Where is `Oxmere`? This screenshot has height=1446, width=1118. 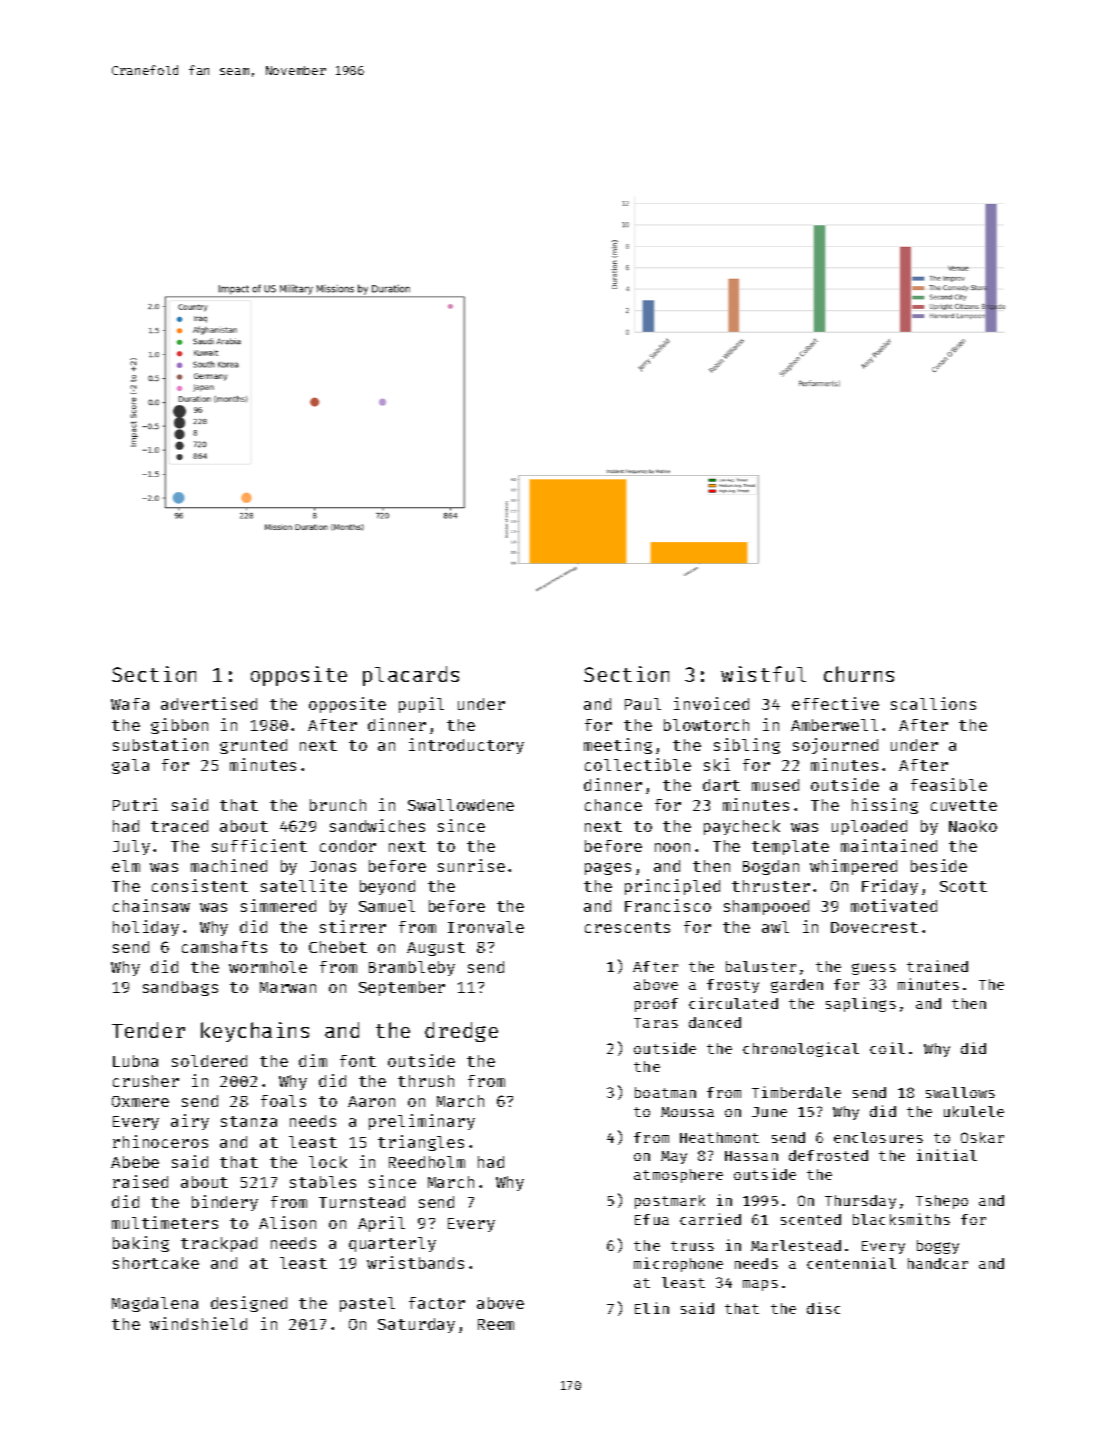
Oxmere is located at coordinates (140, 1101).
